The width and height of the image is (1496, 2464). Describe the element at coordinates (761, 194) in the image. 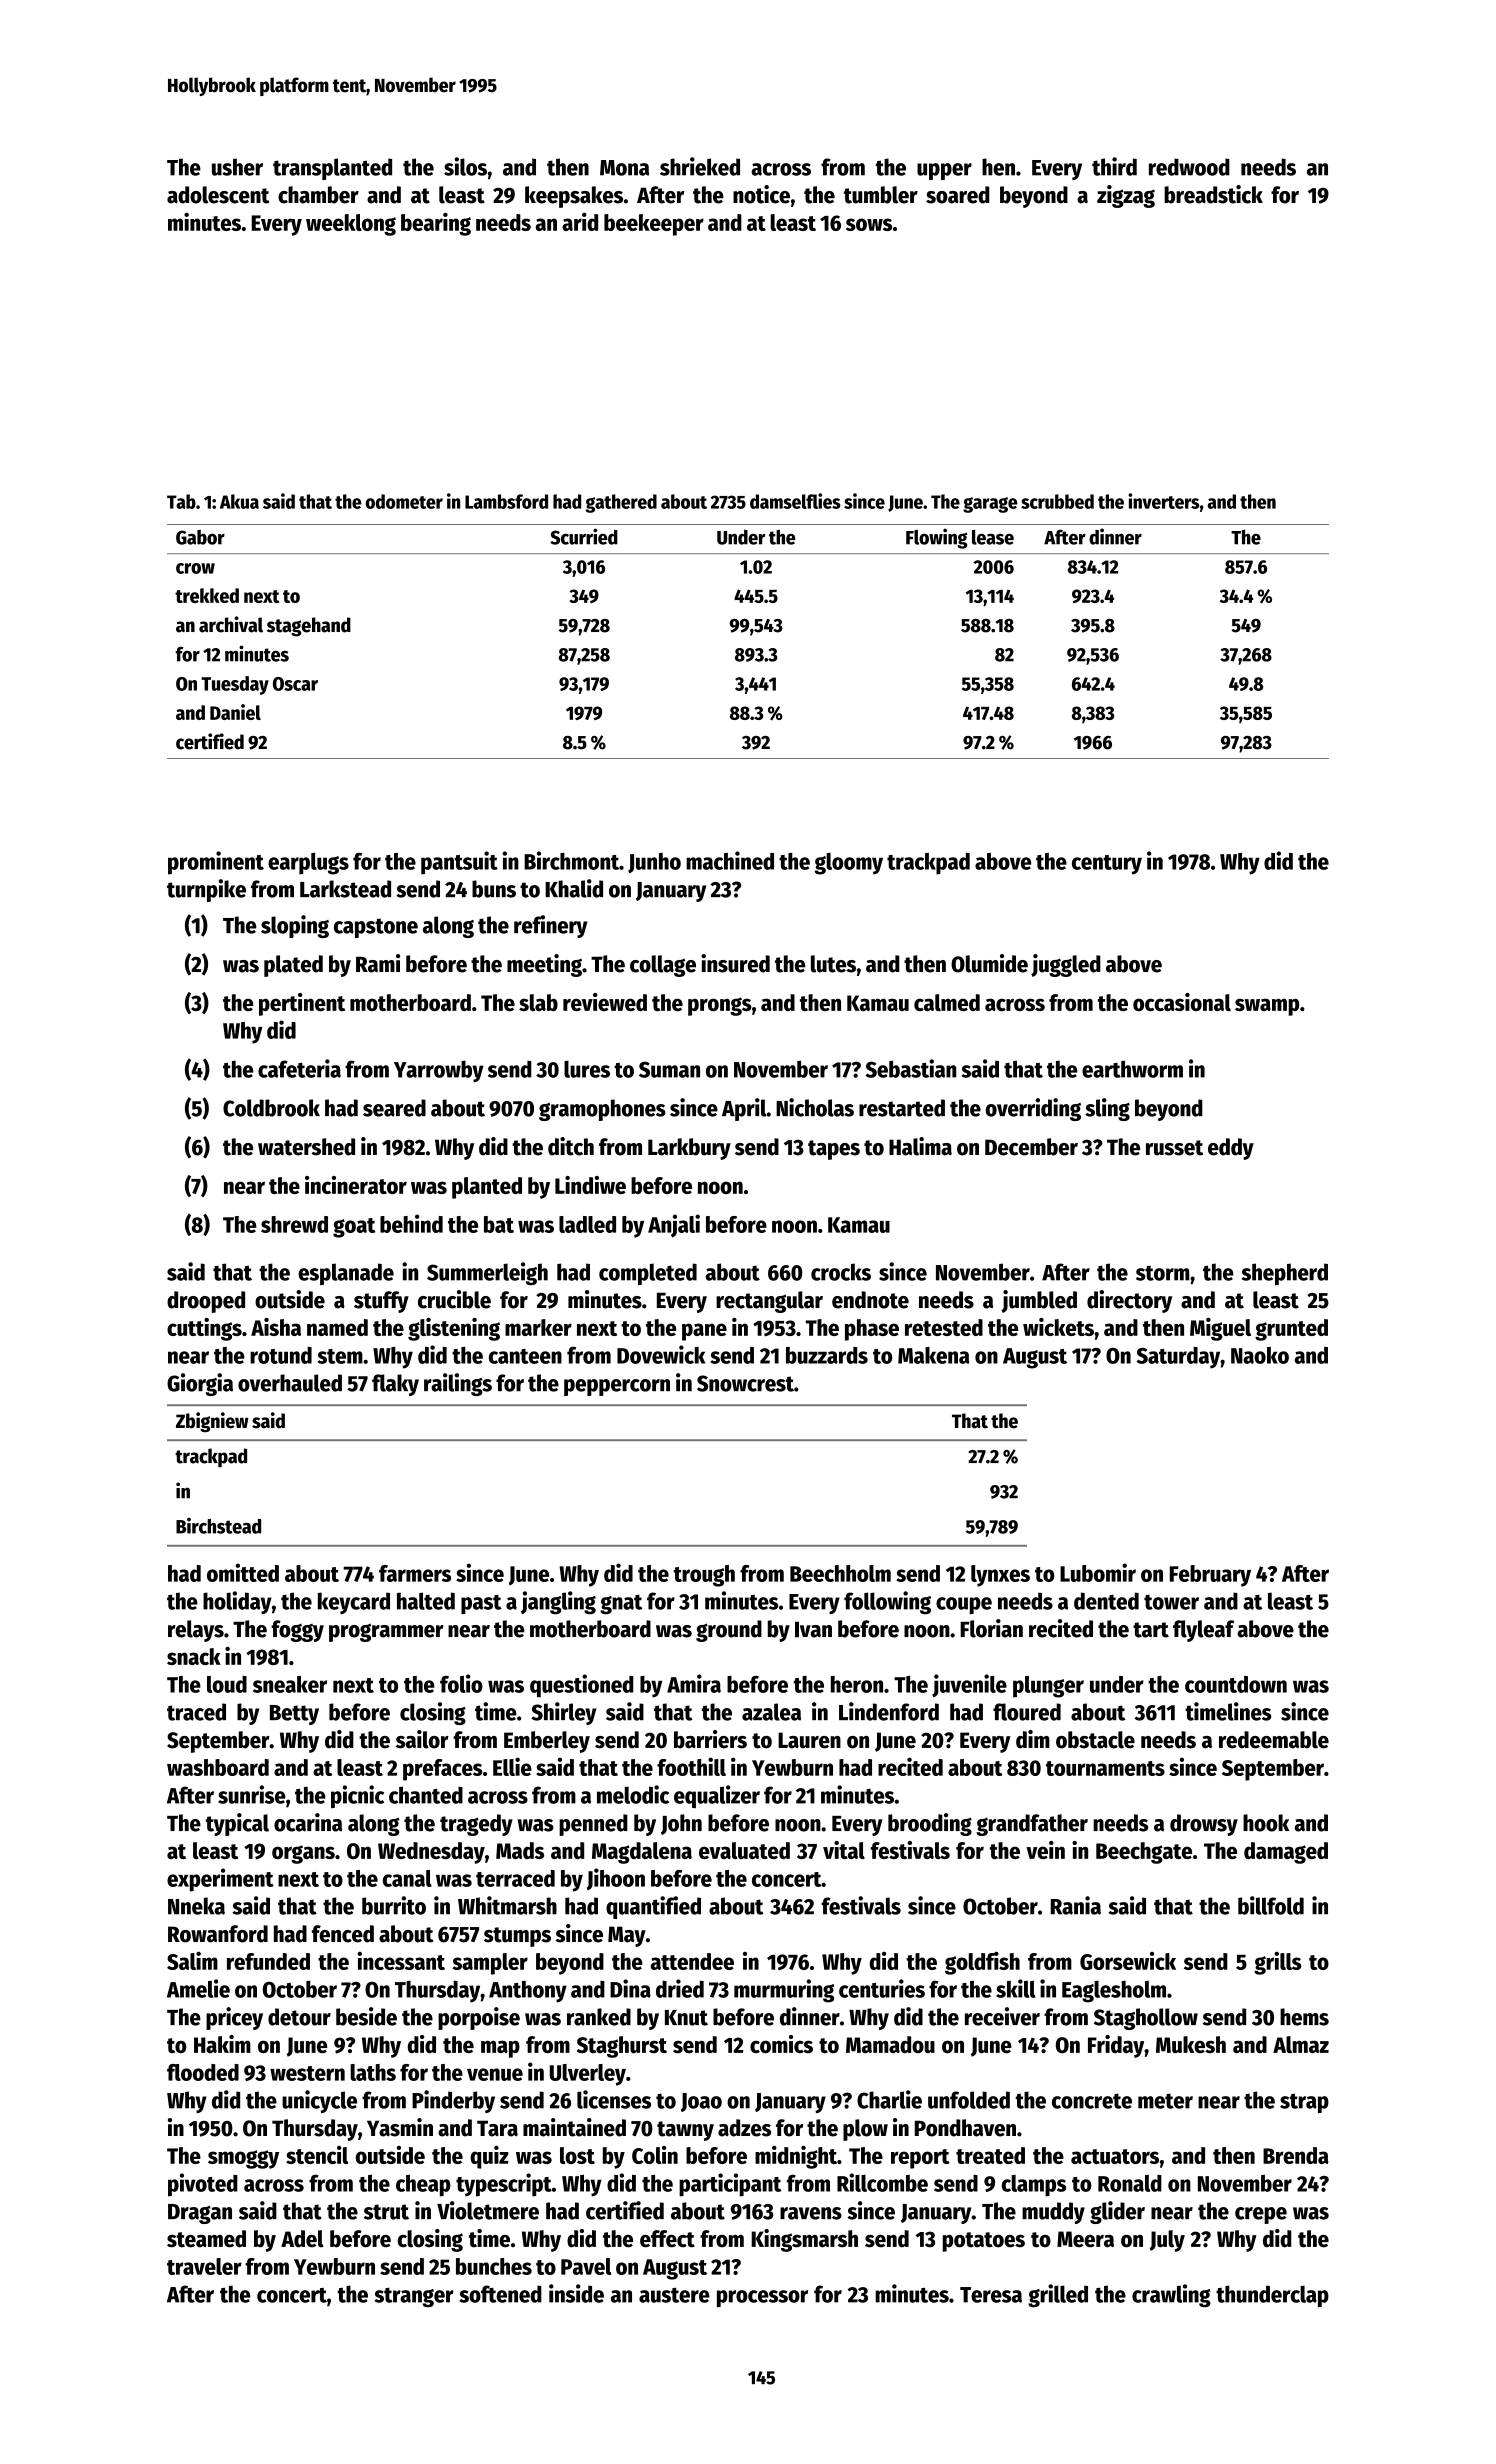

I see `notice` at that location.
